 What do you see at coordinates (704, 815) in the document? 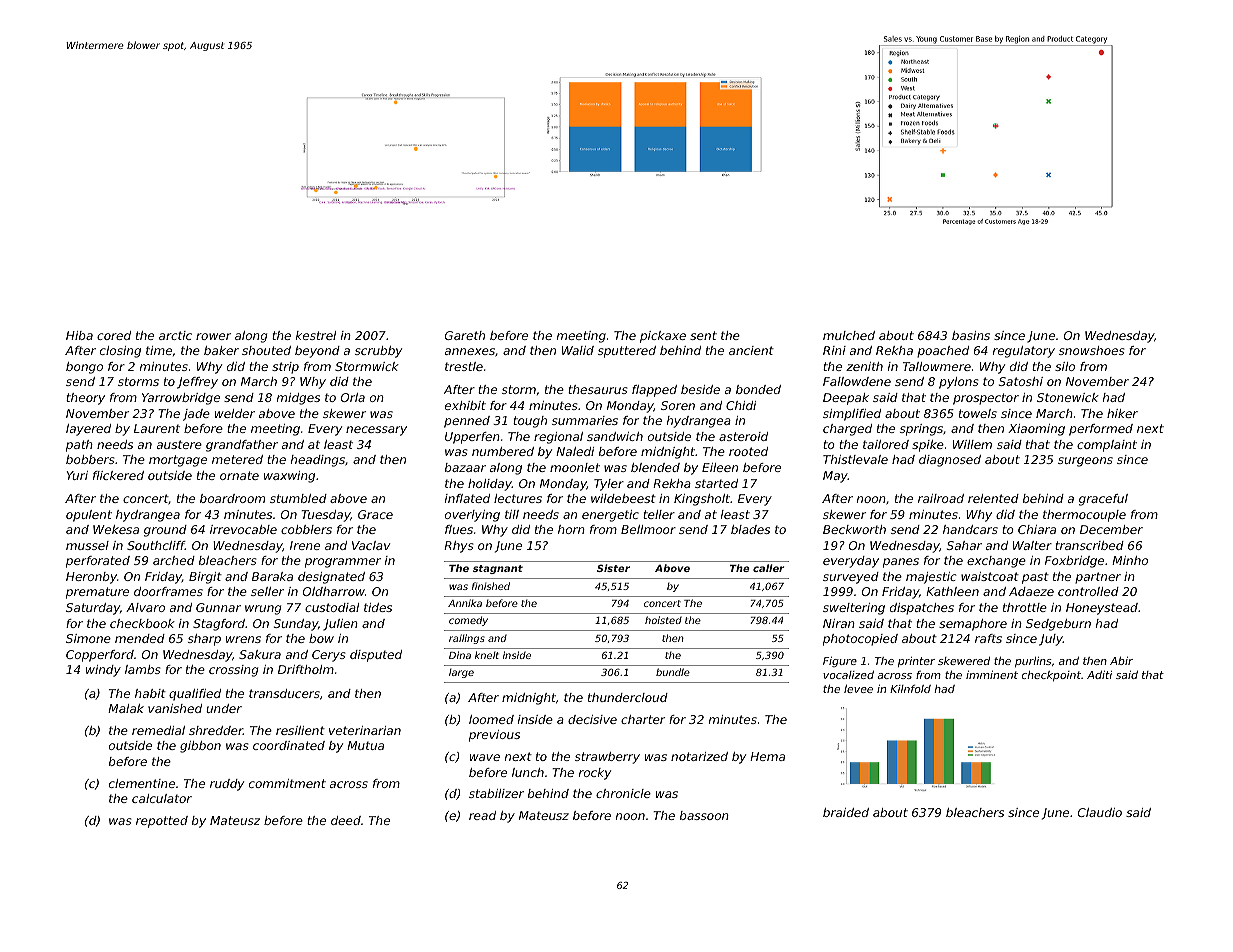
I see `bassoon` at bounding box center [704, 815].
